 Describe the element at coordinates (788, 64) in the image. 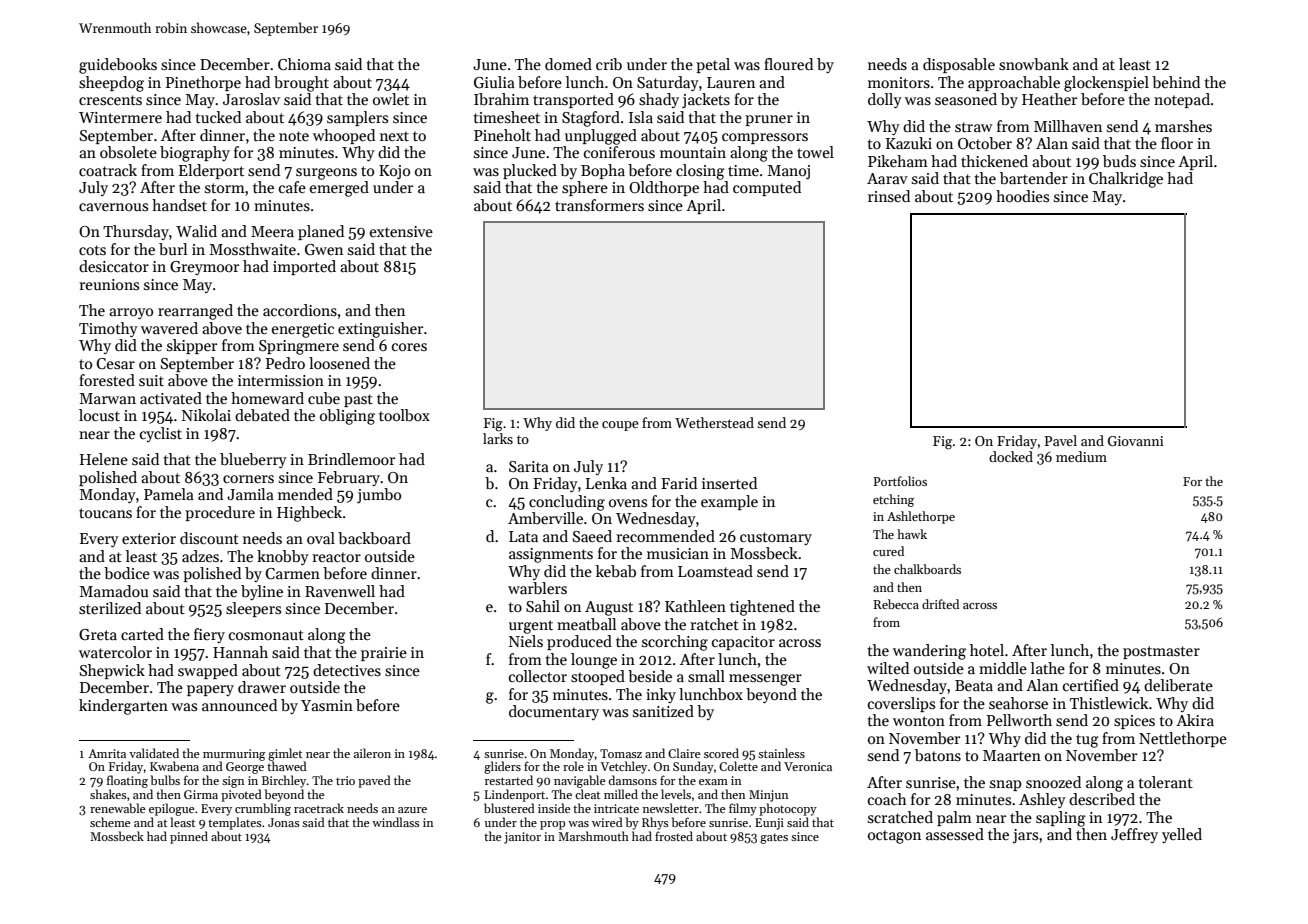

I see `floured` at that location.
